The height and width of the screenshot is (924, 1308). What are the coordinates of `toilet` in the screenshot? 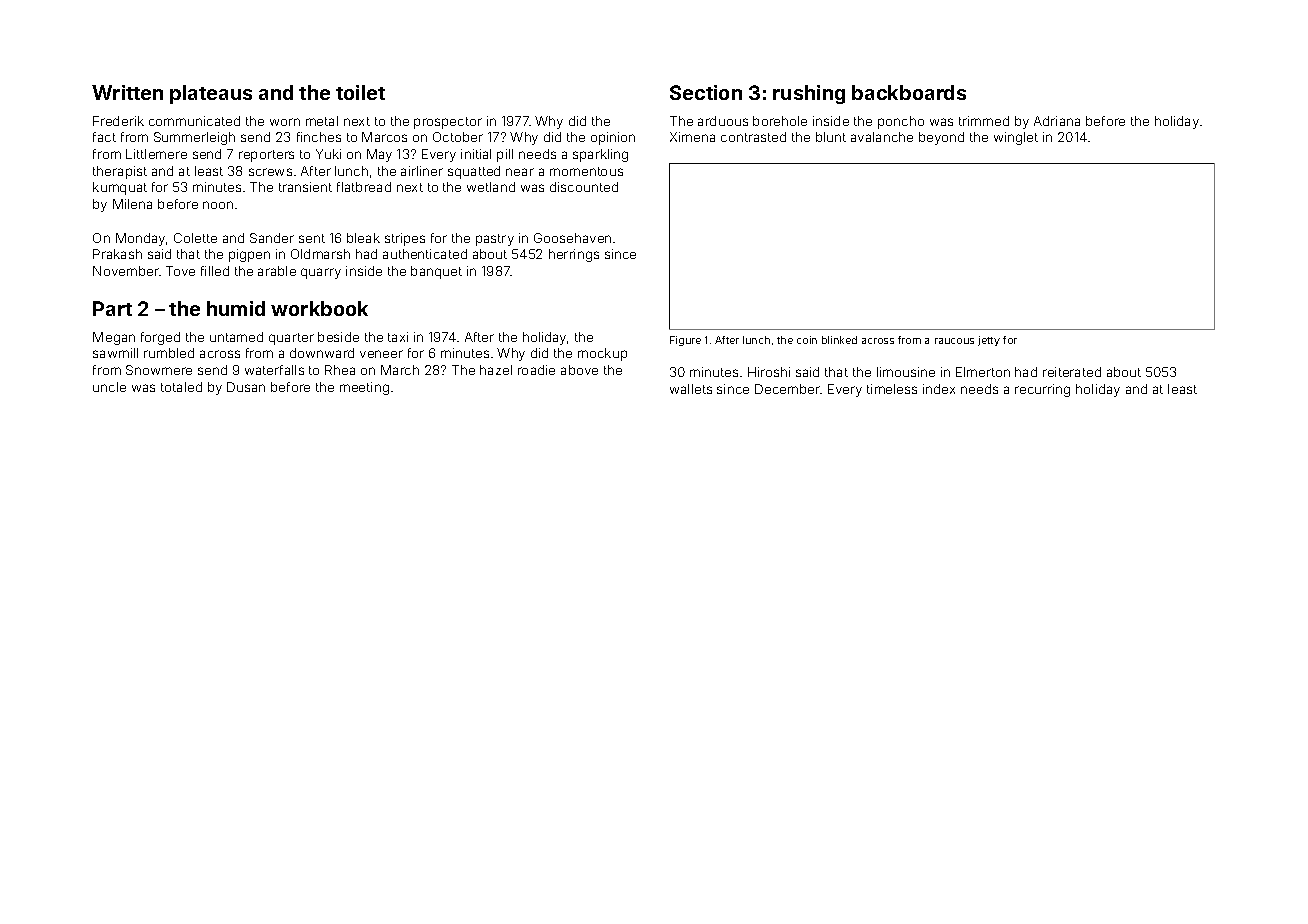 It's located at (360, 92).
